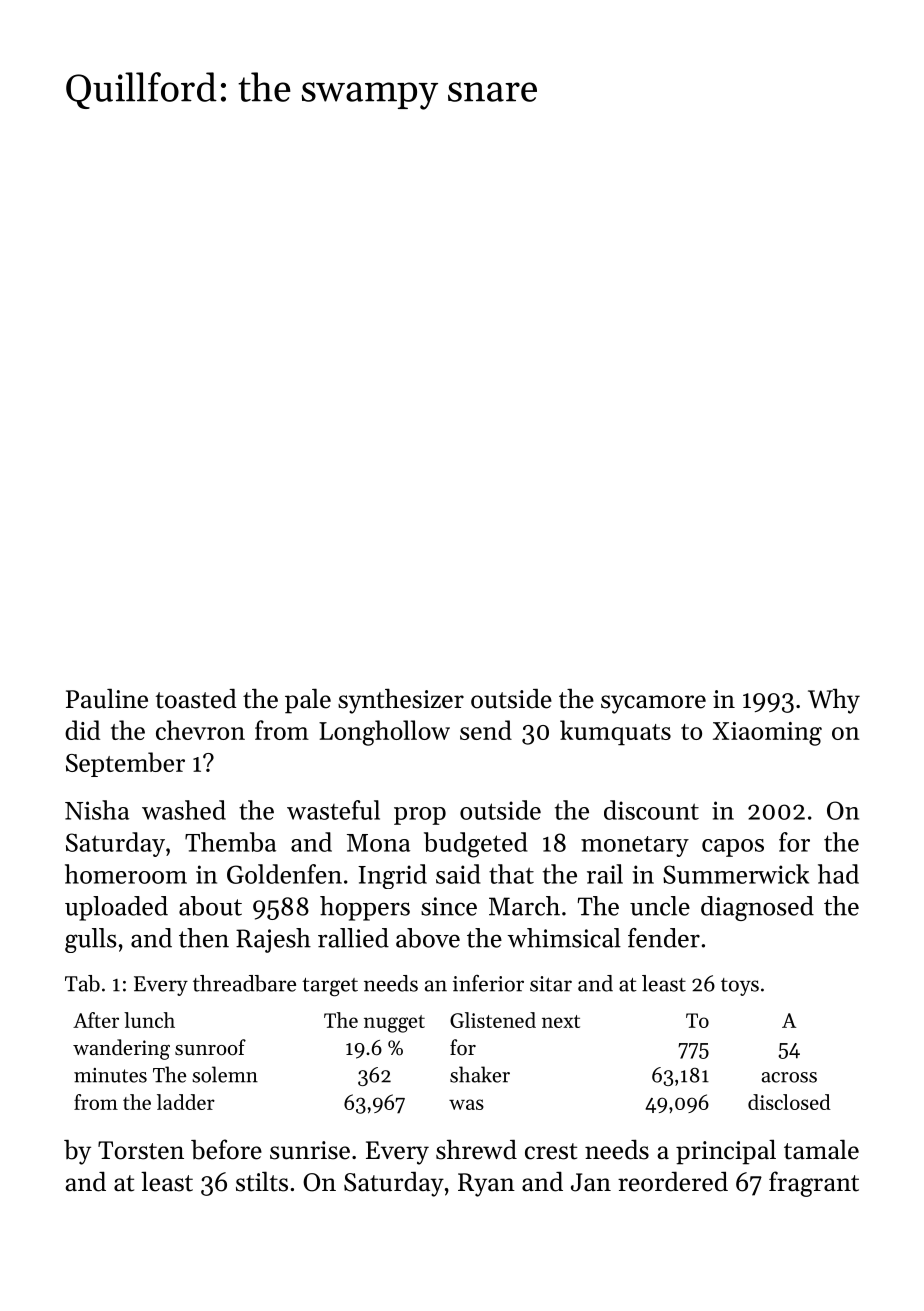 Image resolution: width=924 pixels, height=1311 pixels. What do you see at coordinates (378, 843) in the screenshot?
I see `Mona` at bounding box center [378, 843].
